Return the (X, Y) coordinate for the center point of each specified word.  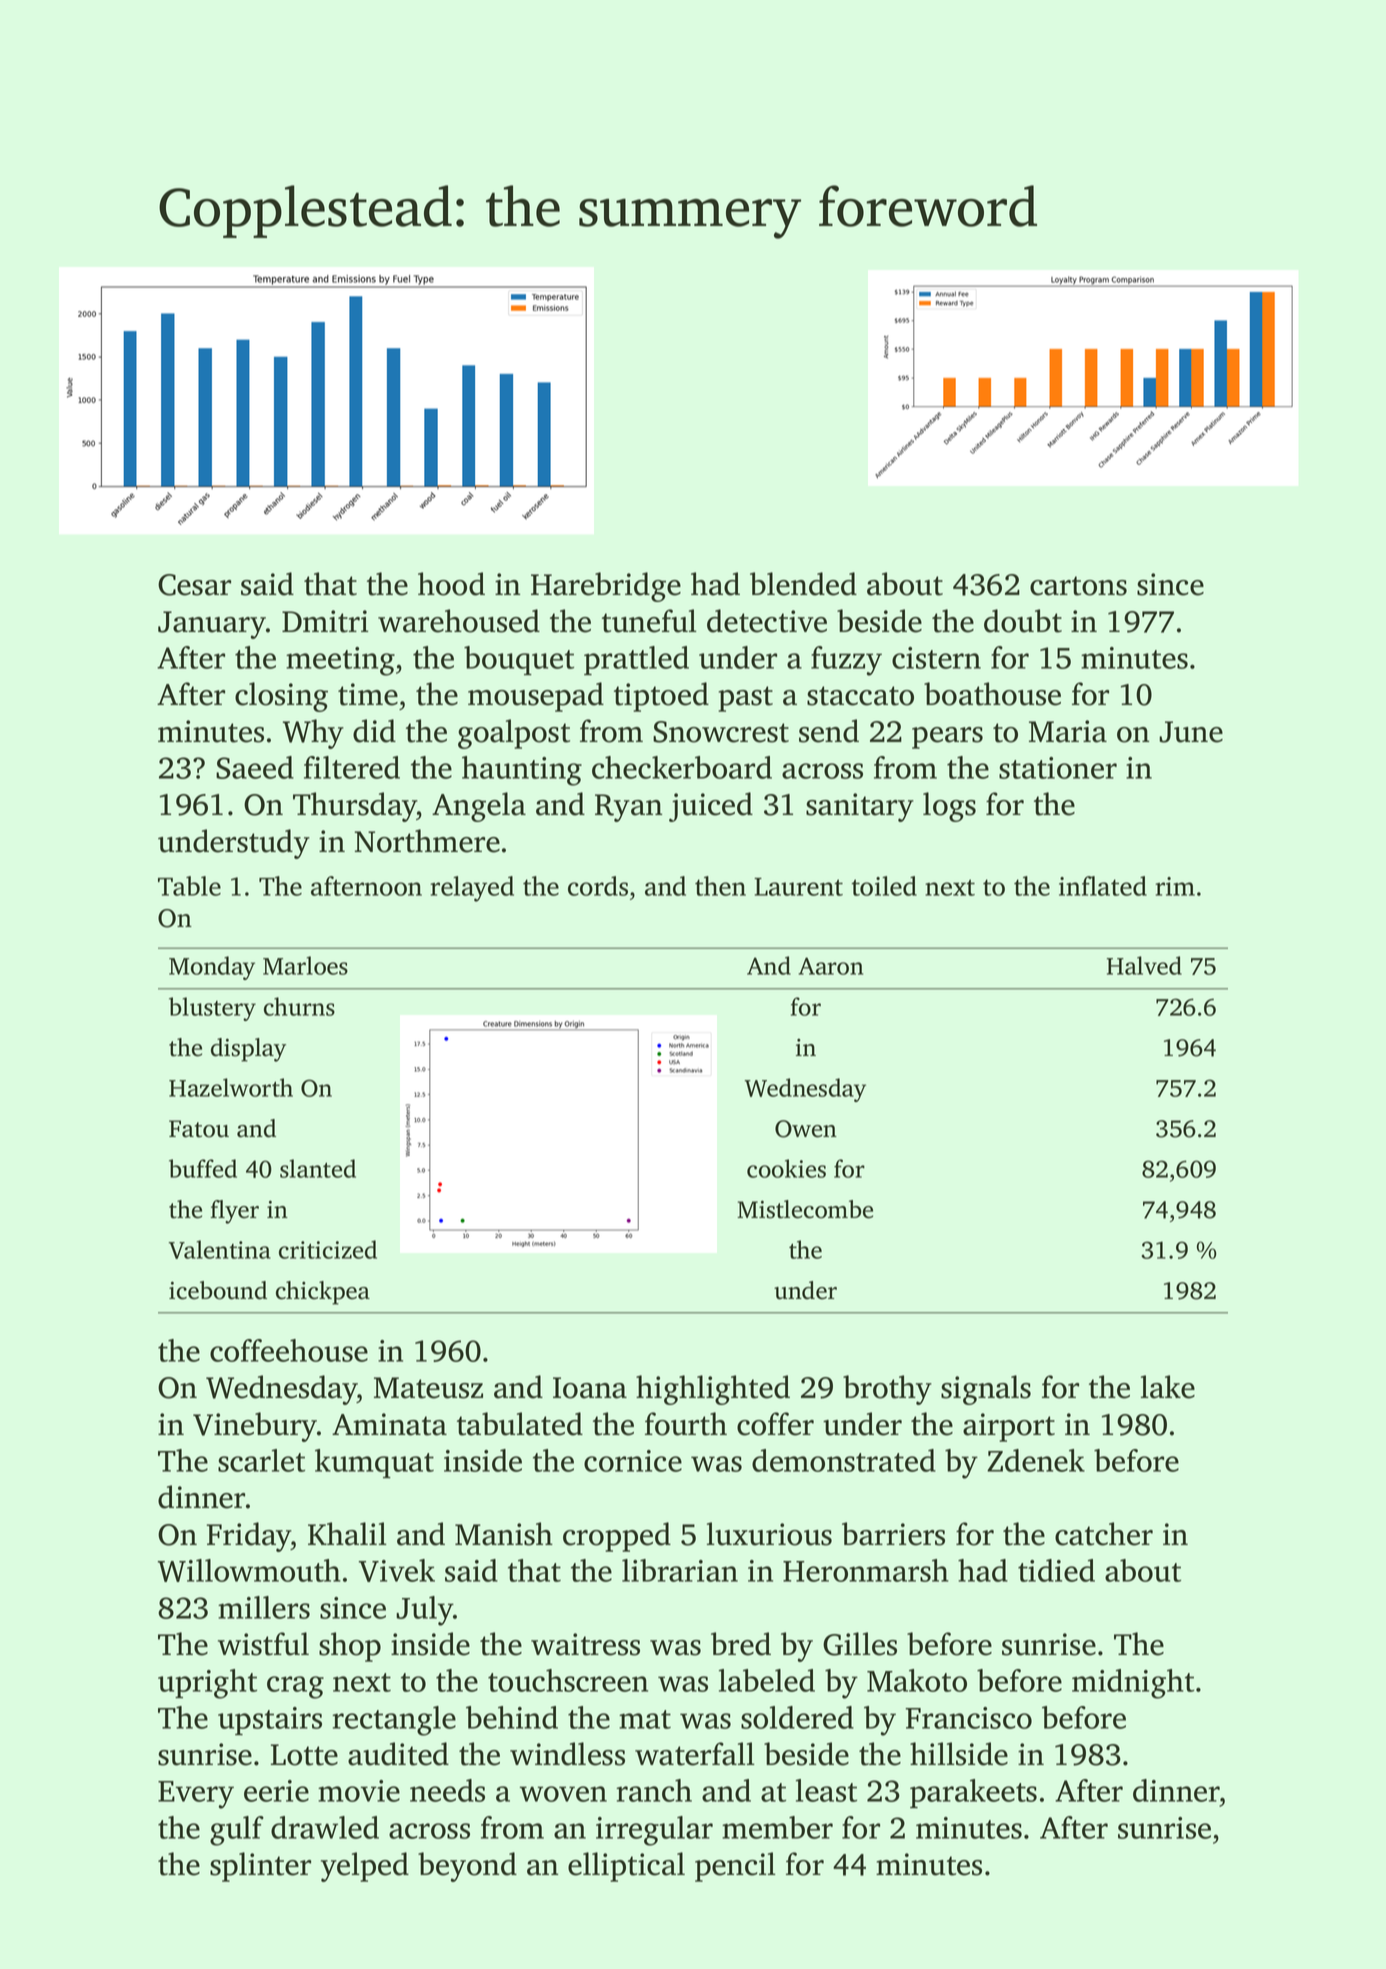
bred (741, 1644)
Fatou (199, 1129)
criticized (328, 1249)
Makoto (917, 1680)
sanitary (860, 807)
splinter (260, 1867)
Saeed (255, 767)
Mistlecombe (805, 1209)
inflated (1103, 886)
